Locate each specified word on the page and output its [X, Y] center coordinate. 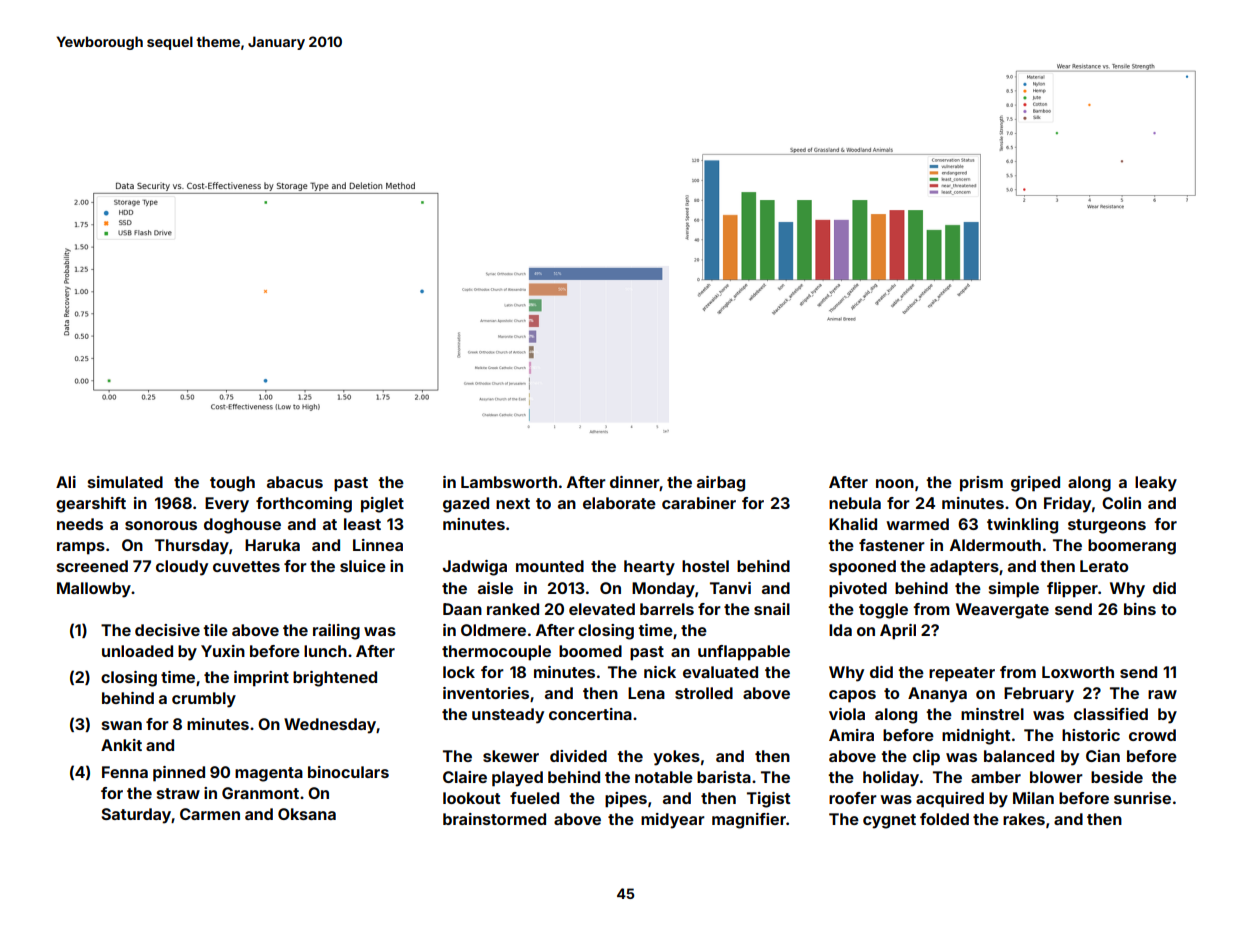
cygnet [889, 821]
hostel [705, 566]
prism [981, 484]
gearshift [91, 505]
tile [215, 630]
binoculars [348, 772]
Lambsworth [509, 482]
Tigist [768, 800]
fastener [892, 545]
